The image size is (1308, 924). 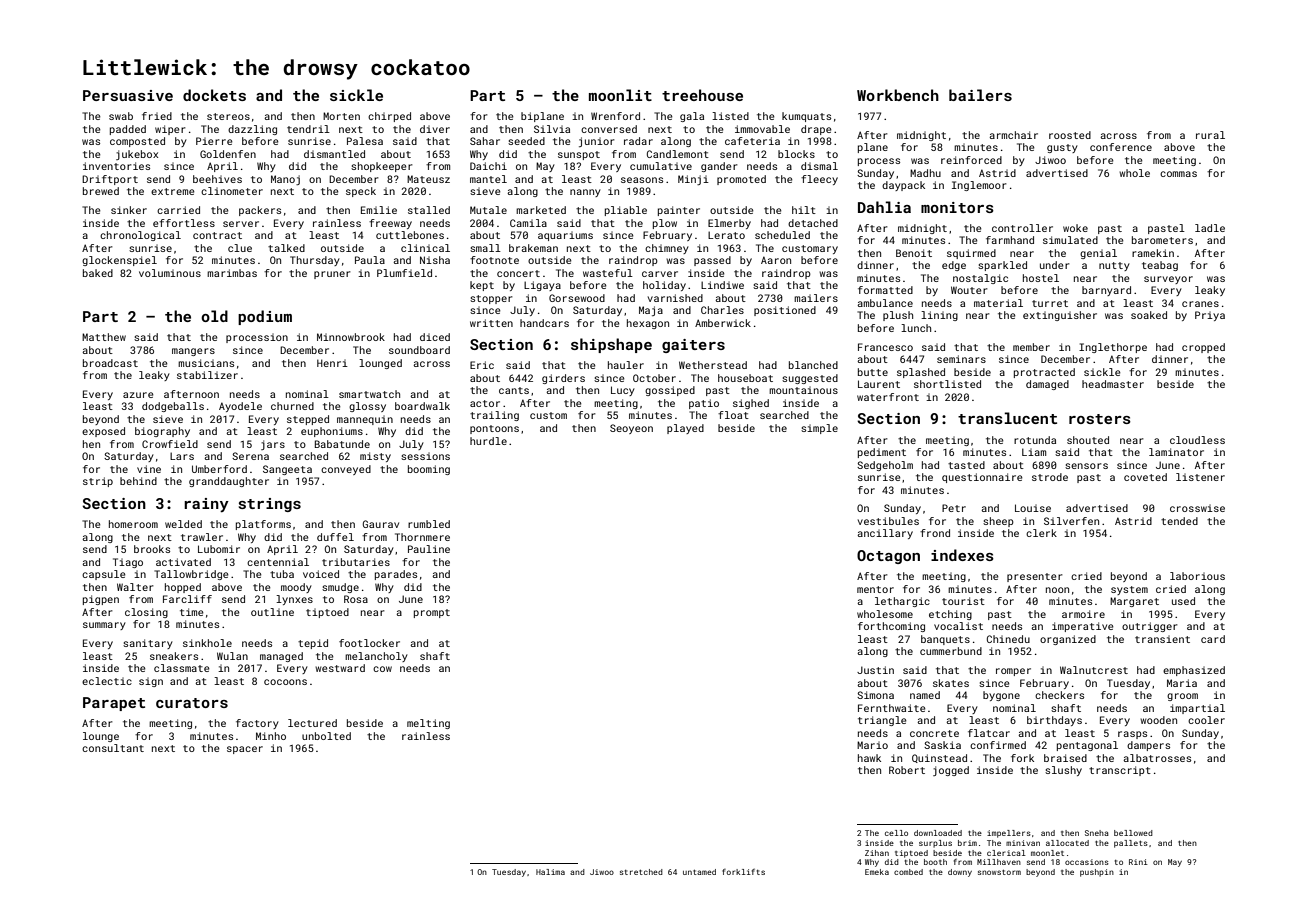 I want to click on Maja, so click(x=651, y=311).
